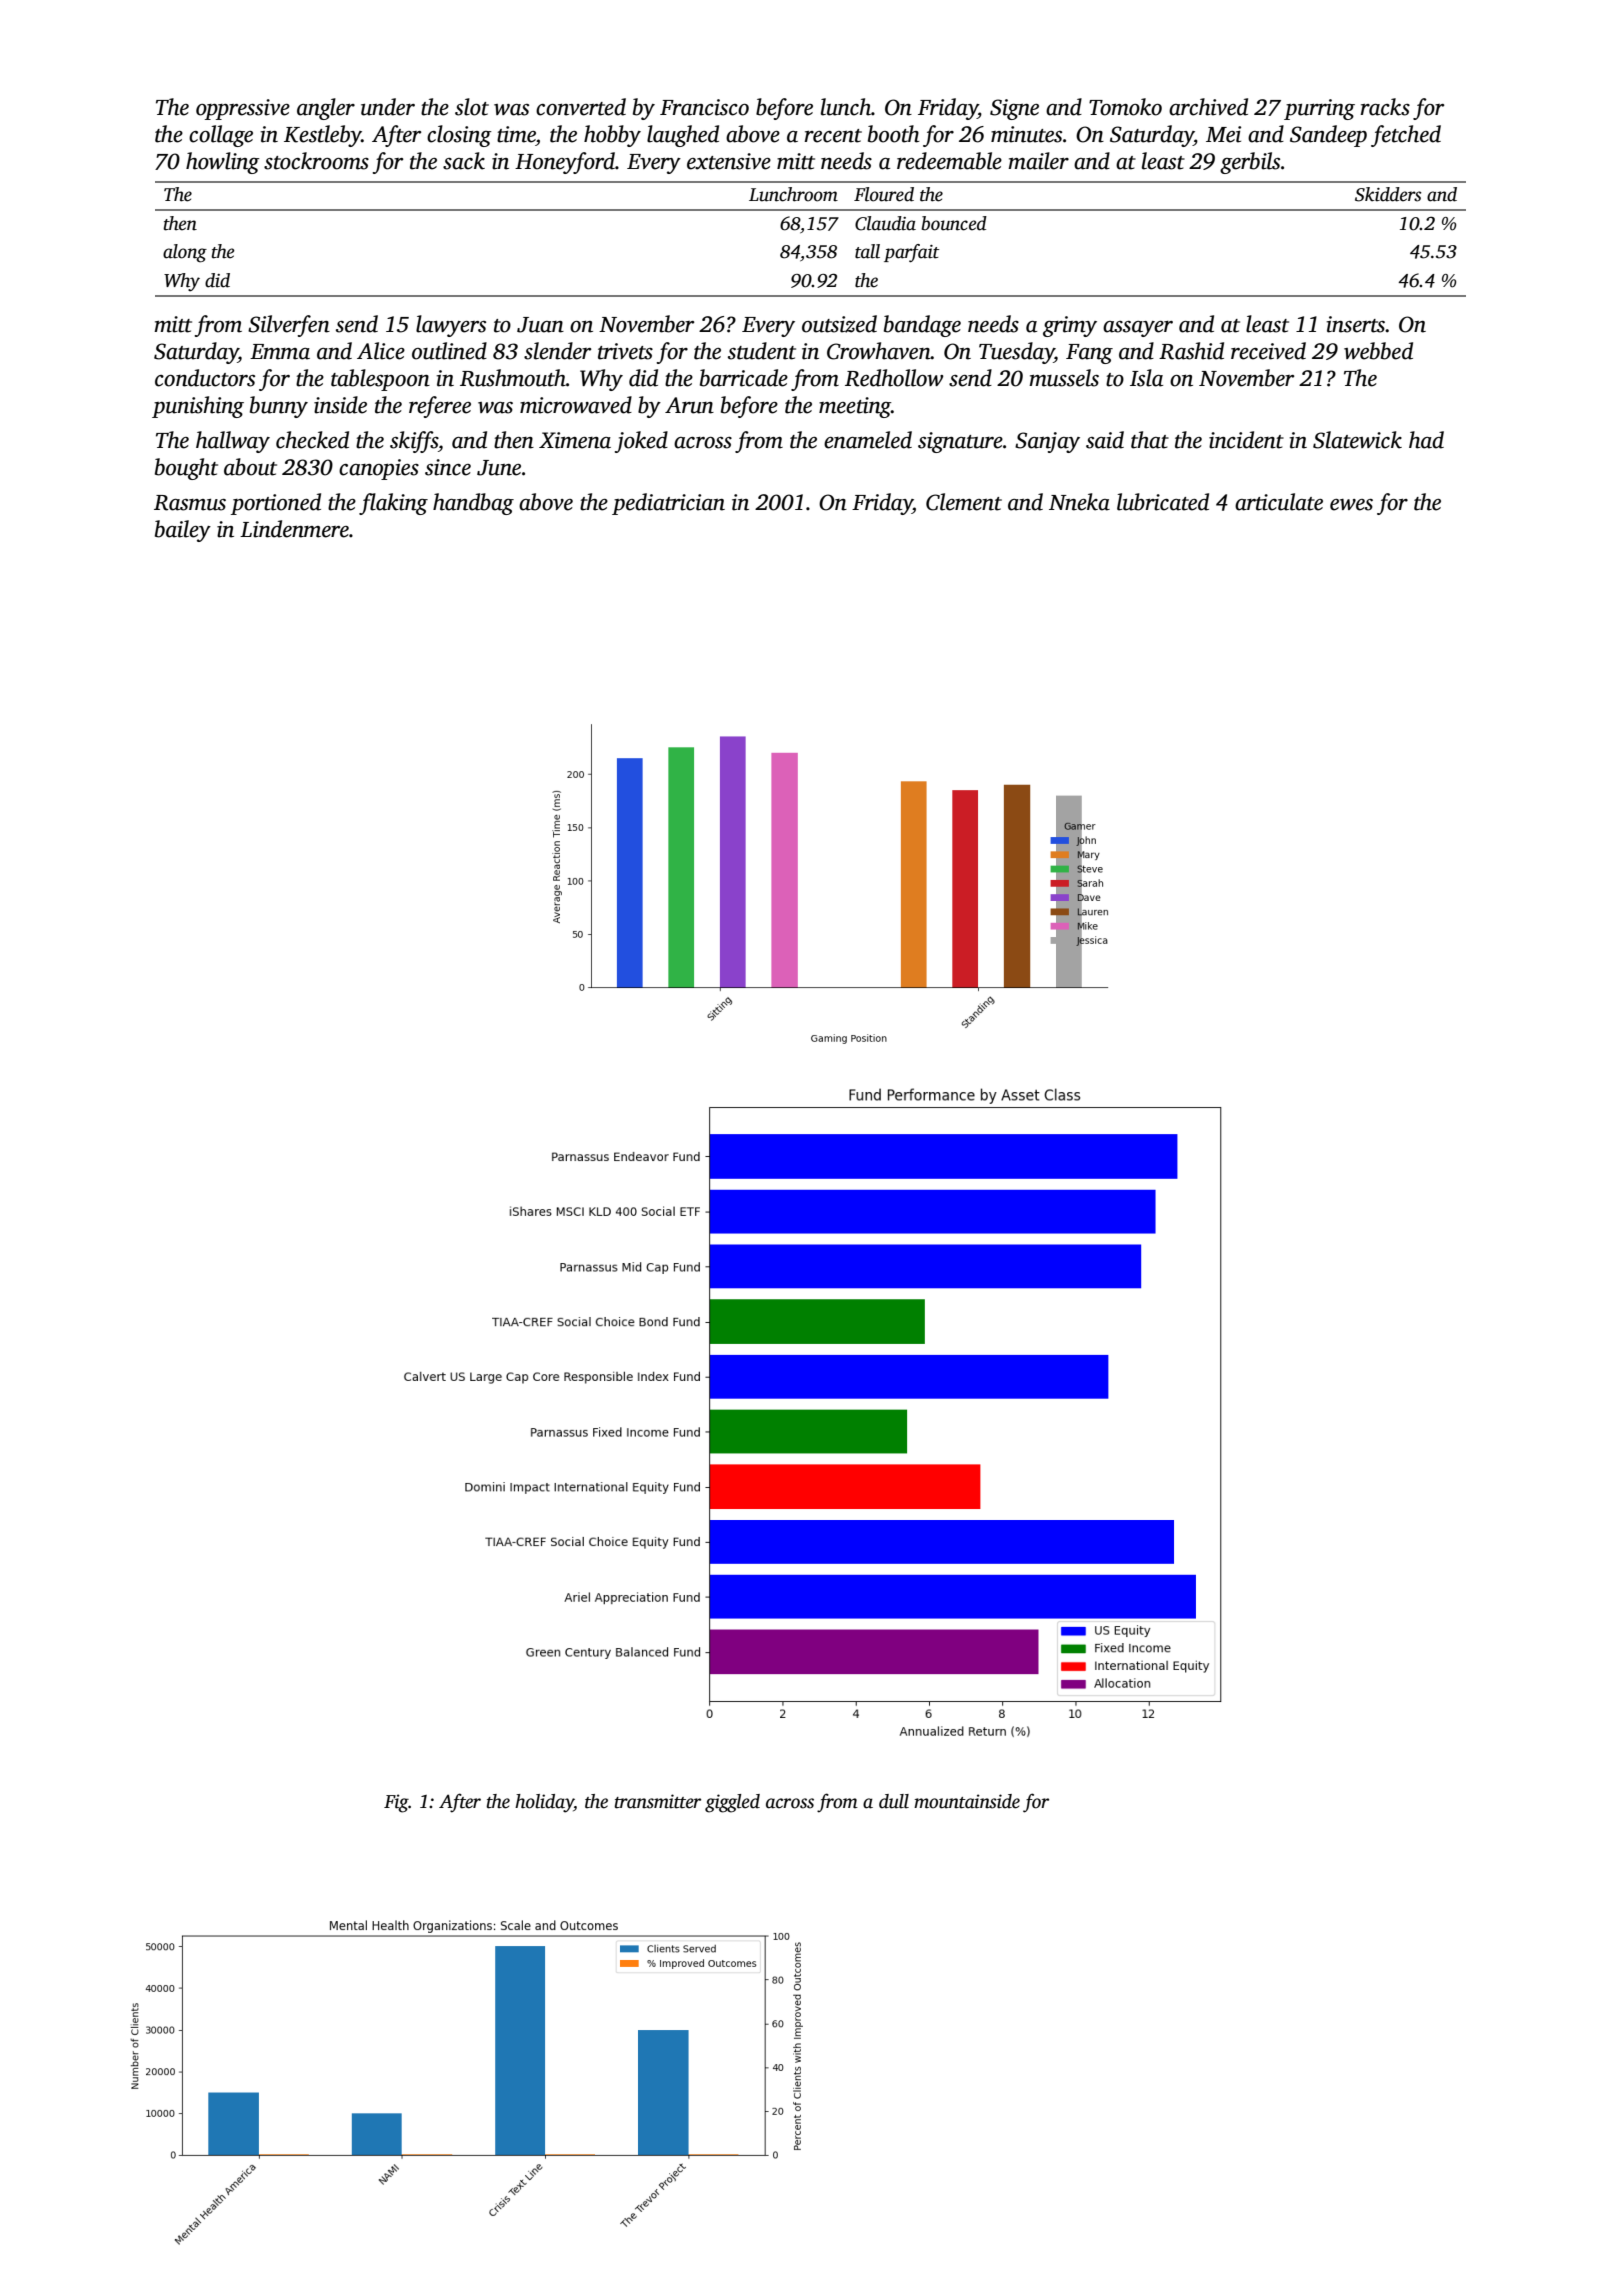 The width and height of the image is (1620, 2292). Describe the element at coordinates (1014, 109) in the image. I see `Signe` at that location.
